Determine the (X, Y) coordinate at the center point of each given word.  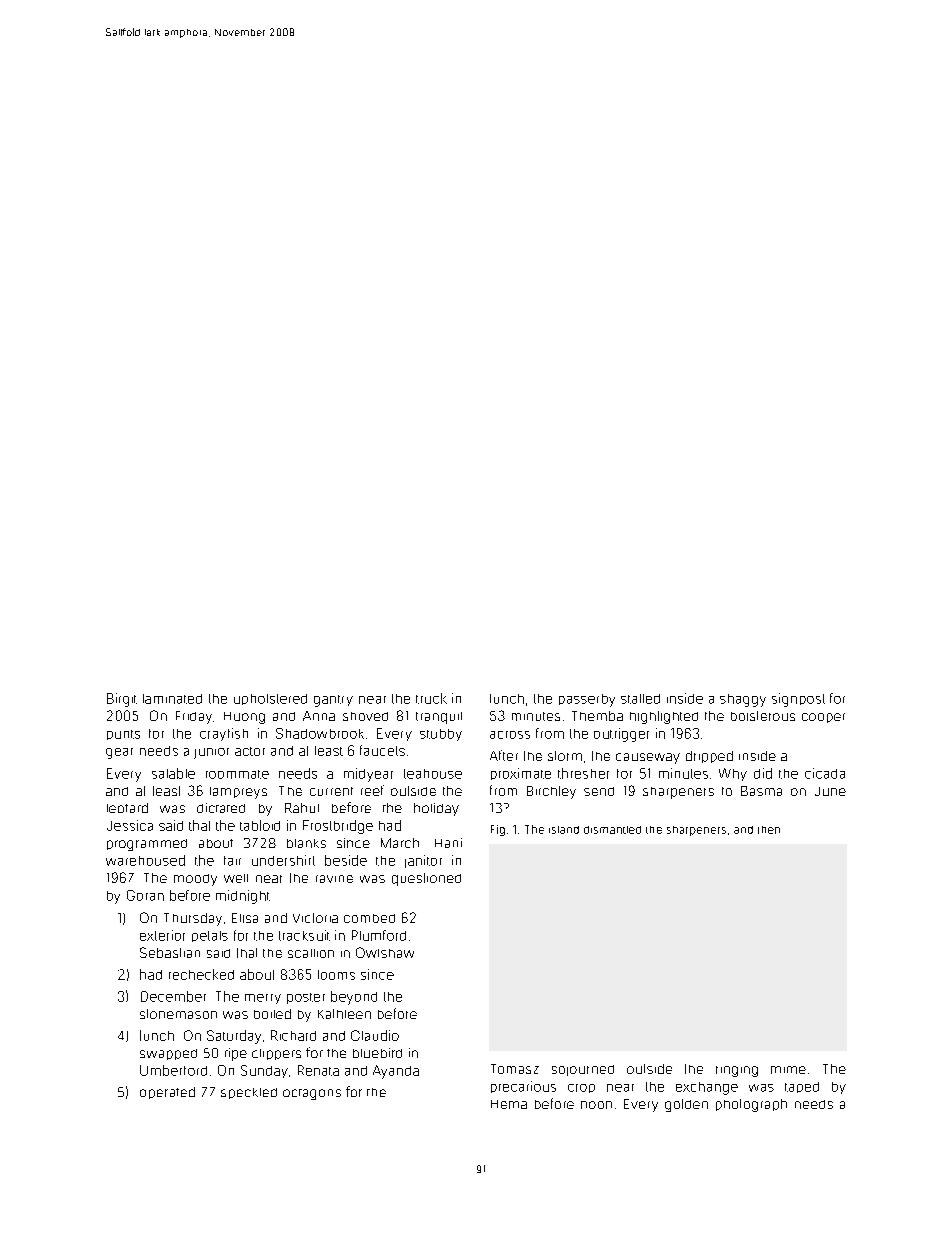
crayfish (224, 734)
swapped (168, 1054)
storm (565, 756)
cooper (823, 718)
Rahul (302, 808)
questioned (426, 879)
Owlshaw (385, 952)
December (173, 996)
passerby (587, 700)
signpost (798, 700)
